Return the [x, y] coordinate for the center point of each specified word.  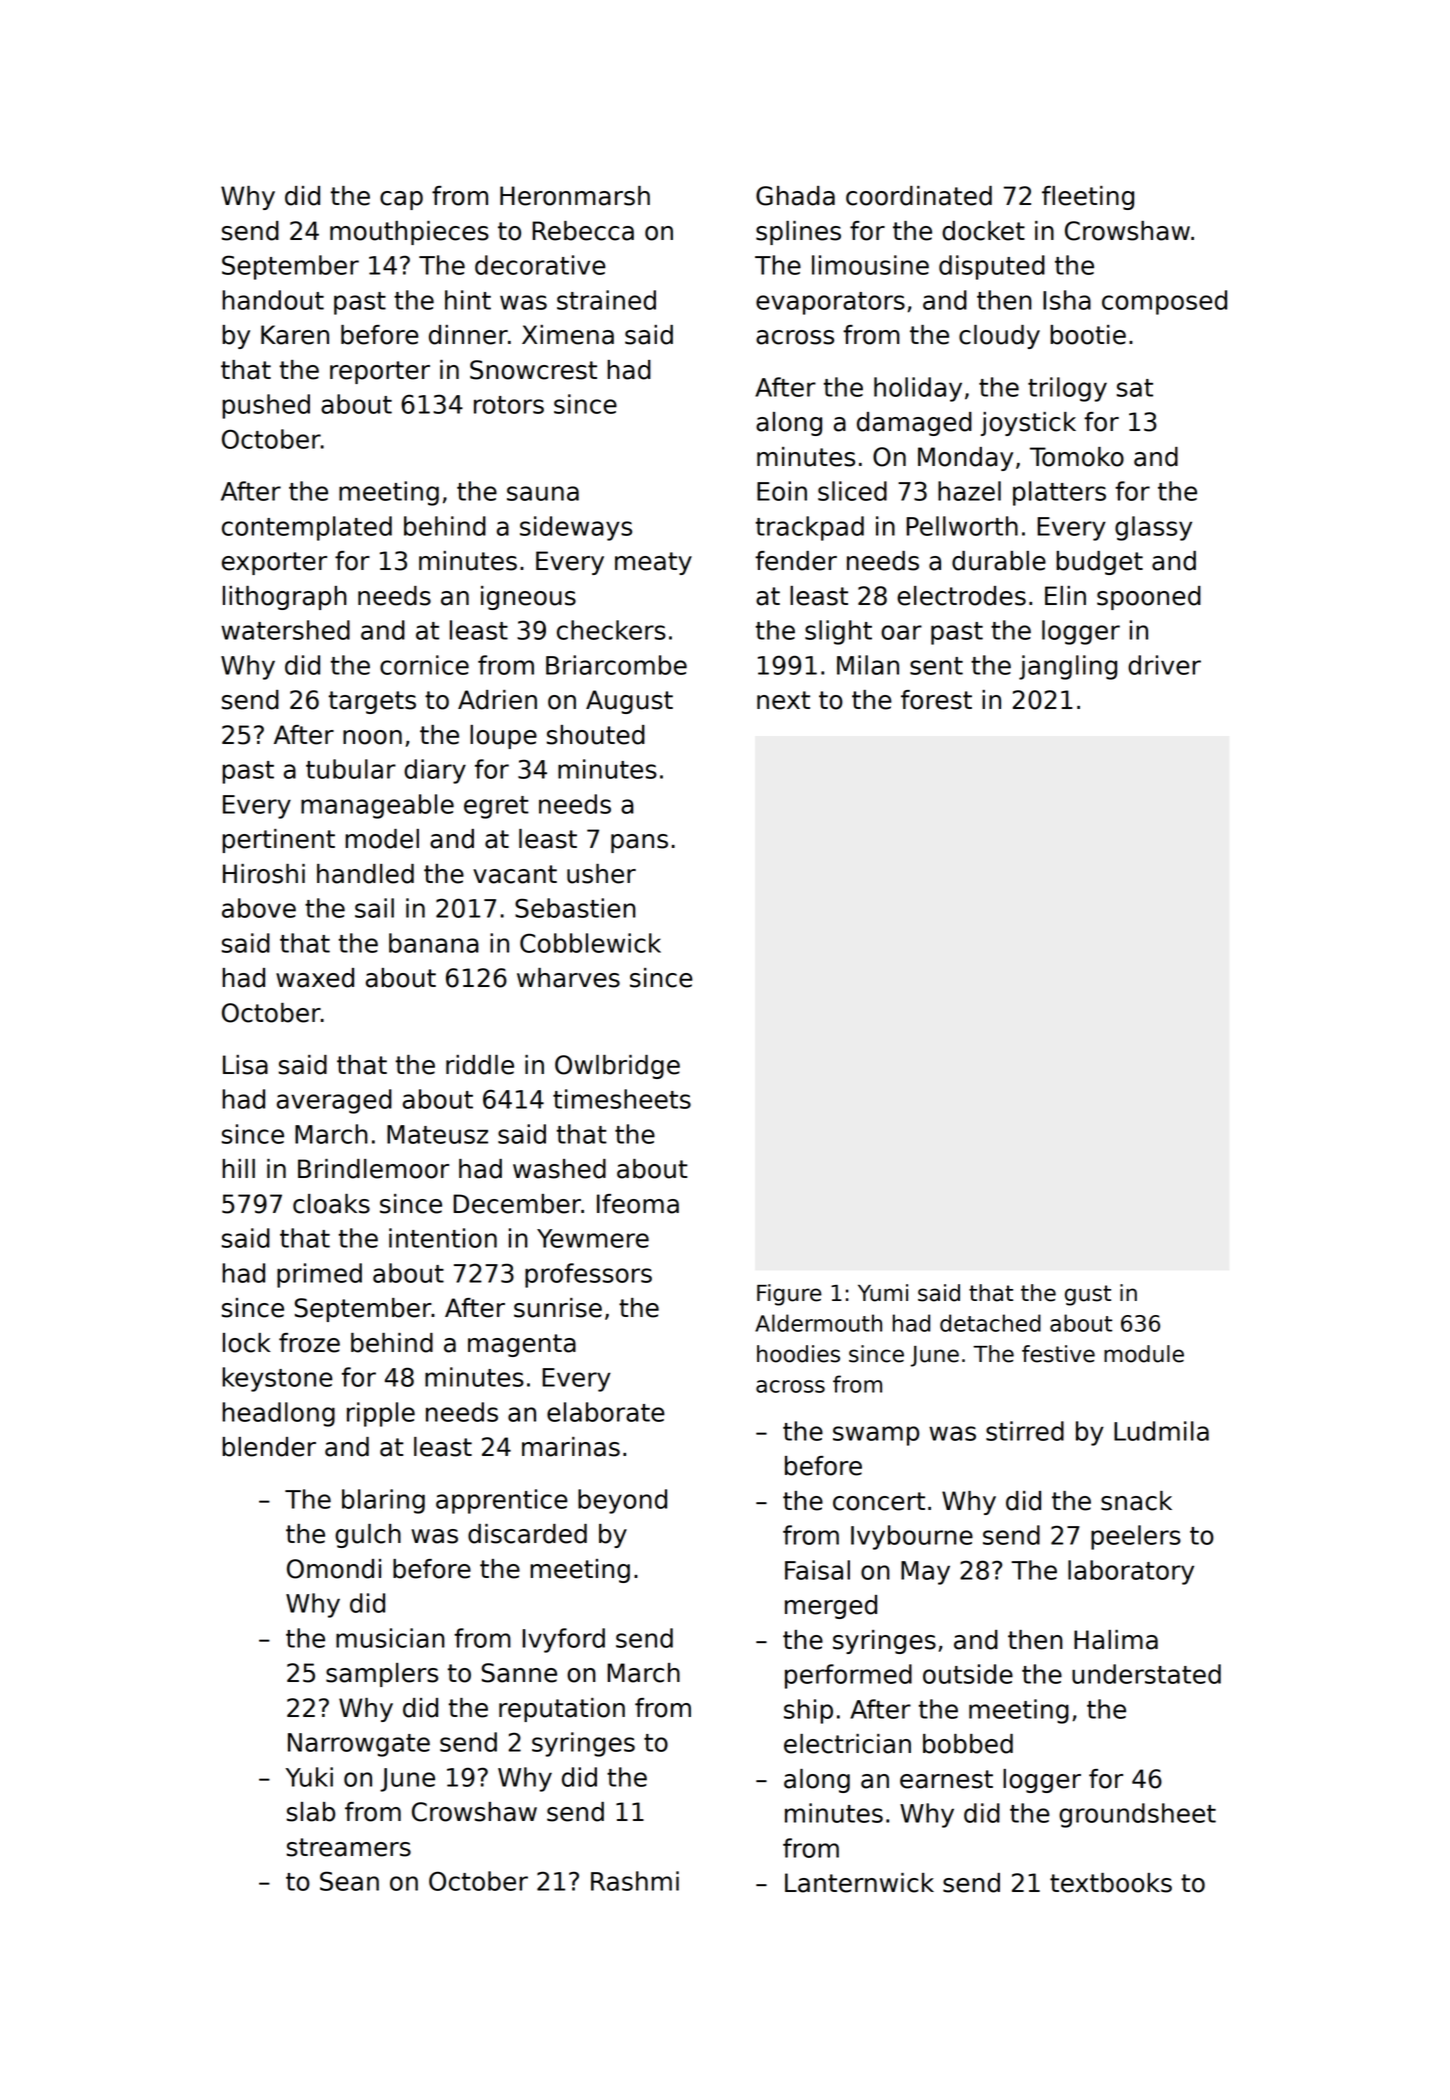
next [783, 700]
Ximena [568, 335]
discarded [527, 1534]
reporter [380, 372]
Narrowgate [359, 1745]
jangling [1068, 667]
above [259, 908]
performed [848, 1676]
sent [936, 666]
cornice [424, 665]
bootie [1088, 335]
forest [936, 700]
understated [1146, 1674]
